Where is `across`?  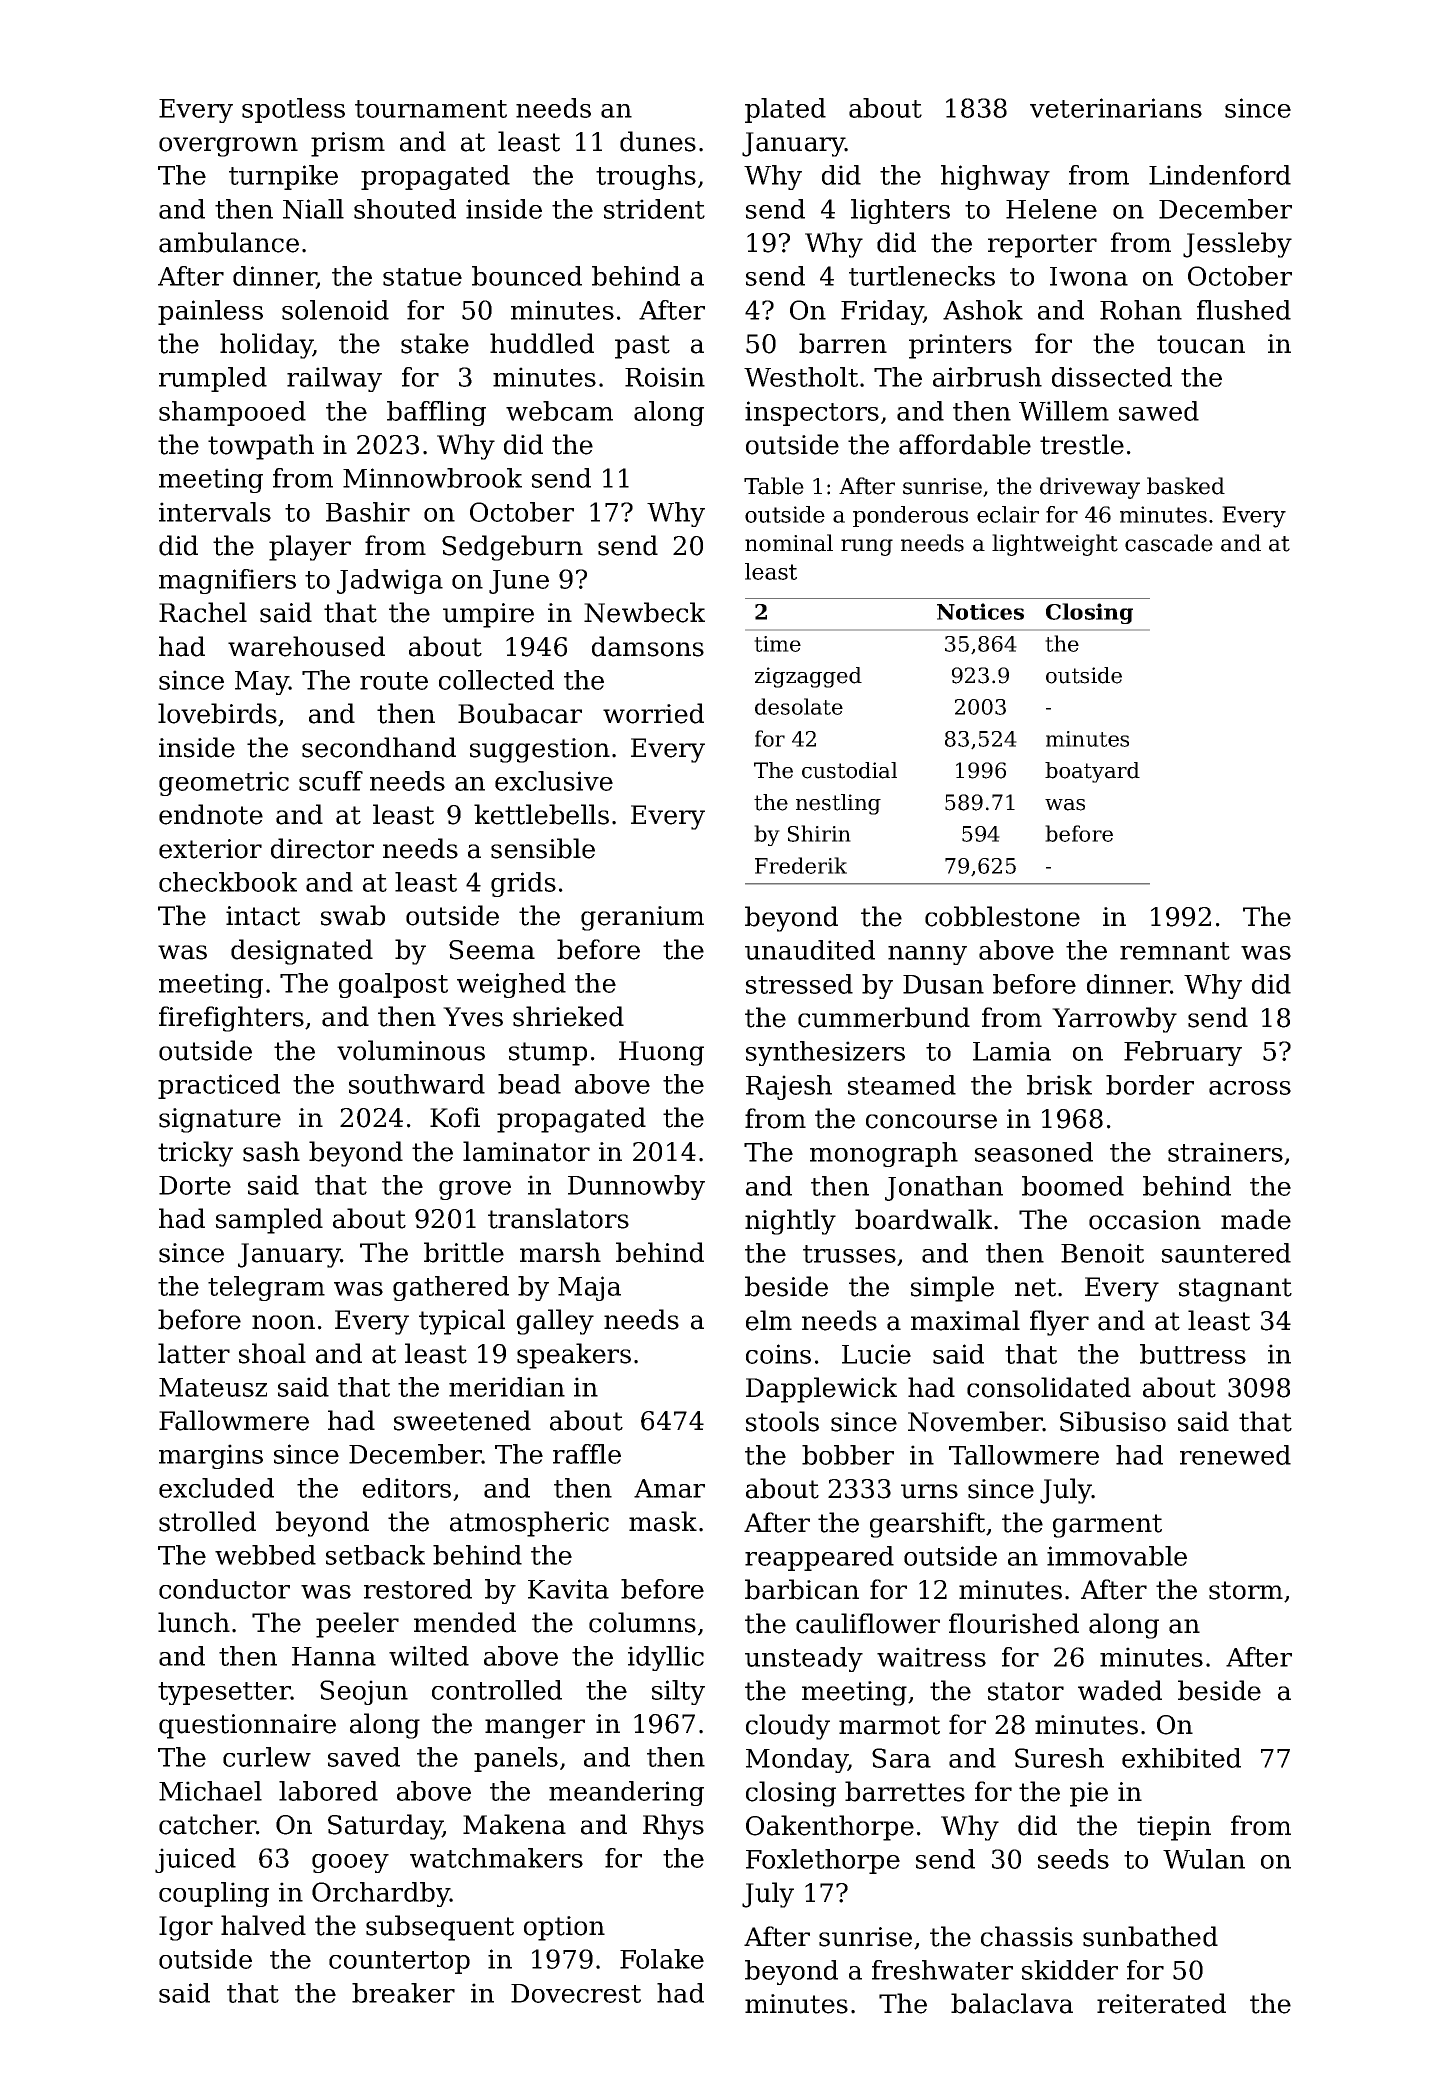
across is located at coordinates (1250, 1088).
